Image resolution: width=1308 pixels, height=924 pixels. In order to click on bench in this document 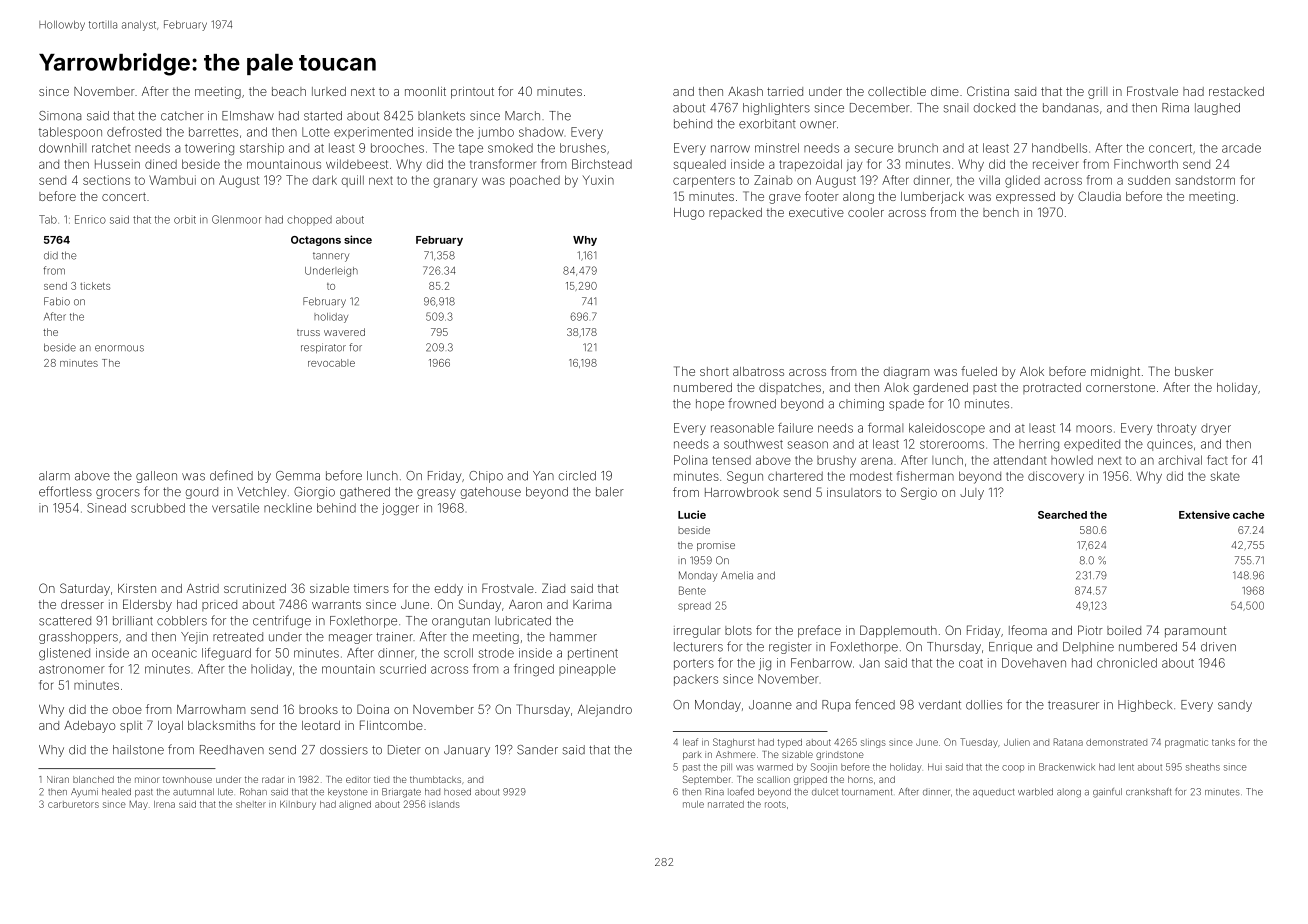, I will do `click(1001, 212)`.
